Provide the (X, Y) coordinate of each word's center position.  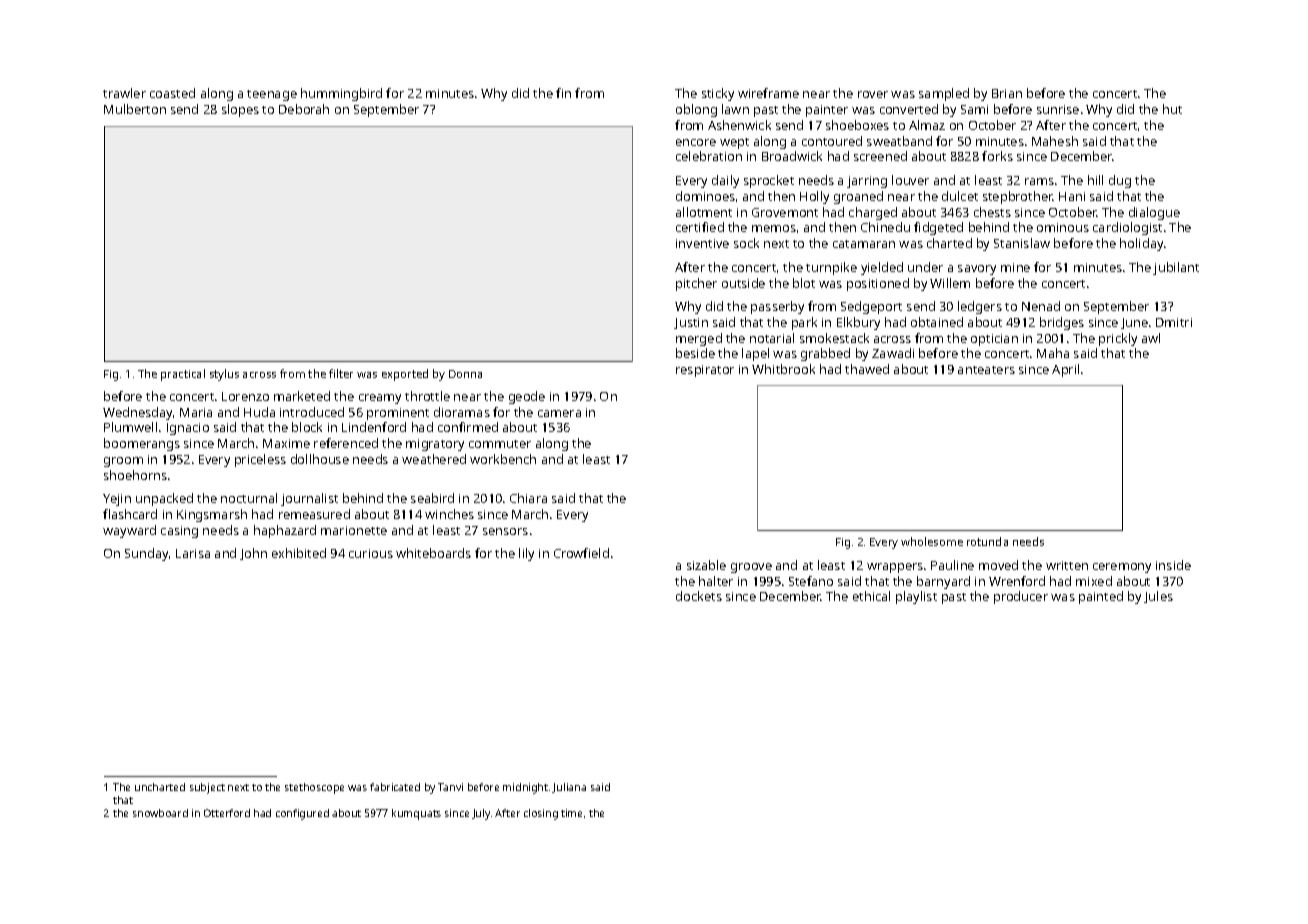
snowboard (160, 813)
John (253, 554)
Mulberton (135, 109)
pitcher (696, 284)
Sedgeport (871, 307)
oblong (696, 110)
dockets (699, 596)
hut (1172, 109)
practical (183, 375)
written (1067, 565)
